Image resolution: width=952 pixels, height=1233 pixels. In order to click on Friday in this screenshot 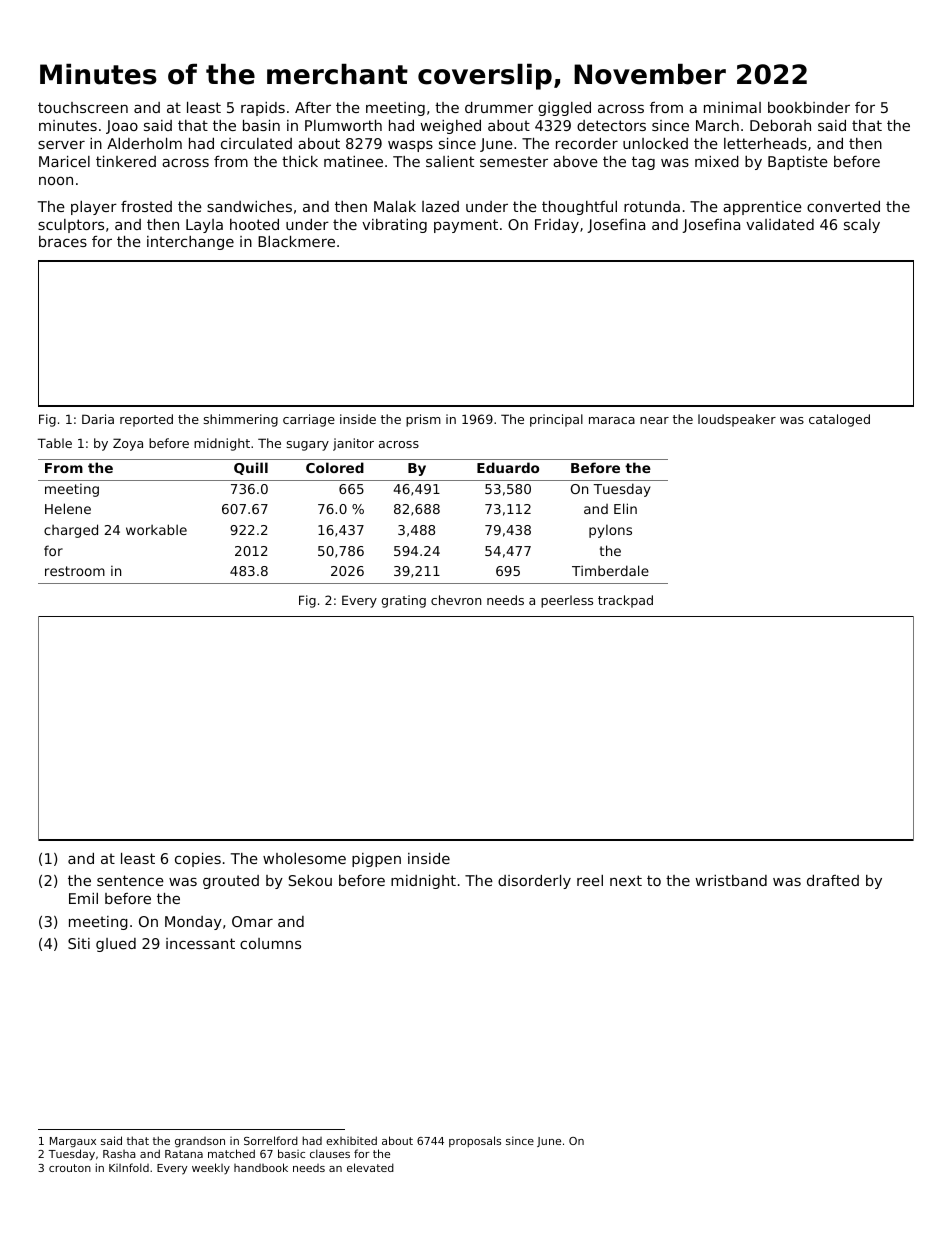, I will do `click(557, 226)`.
